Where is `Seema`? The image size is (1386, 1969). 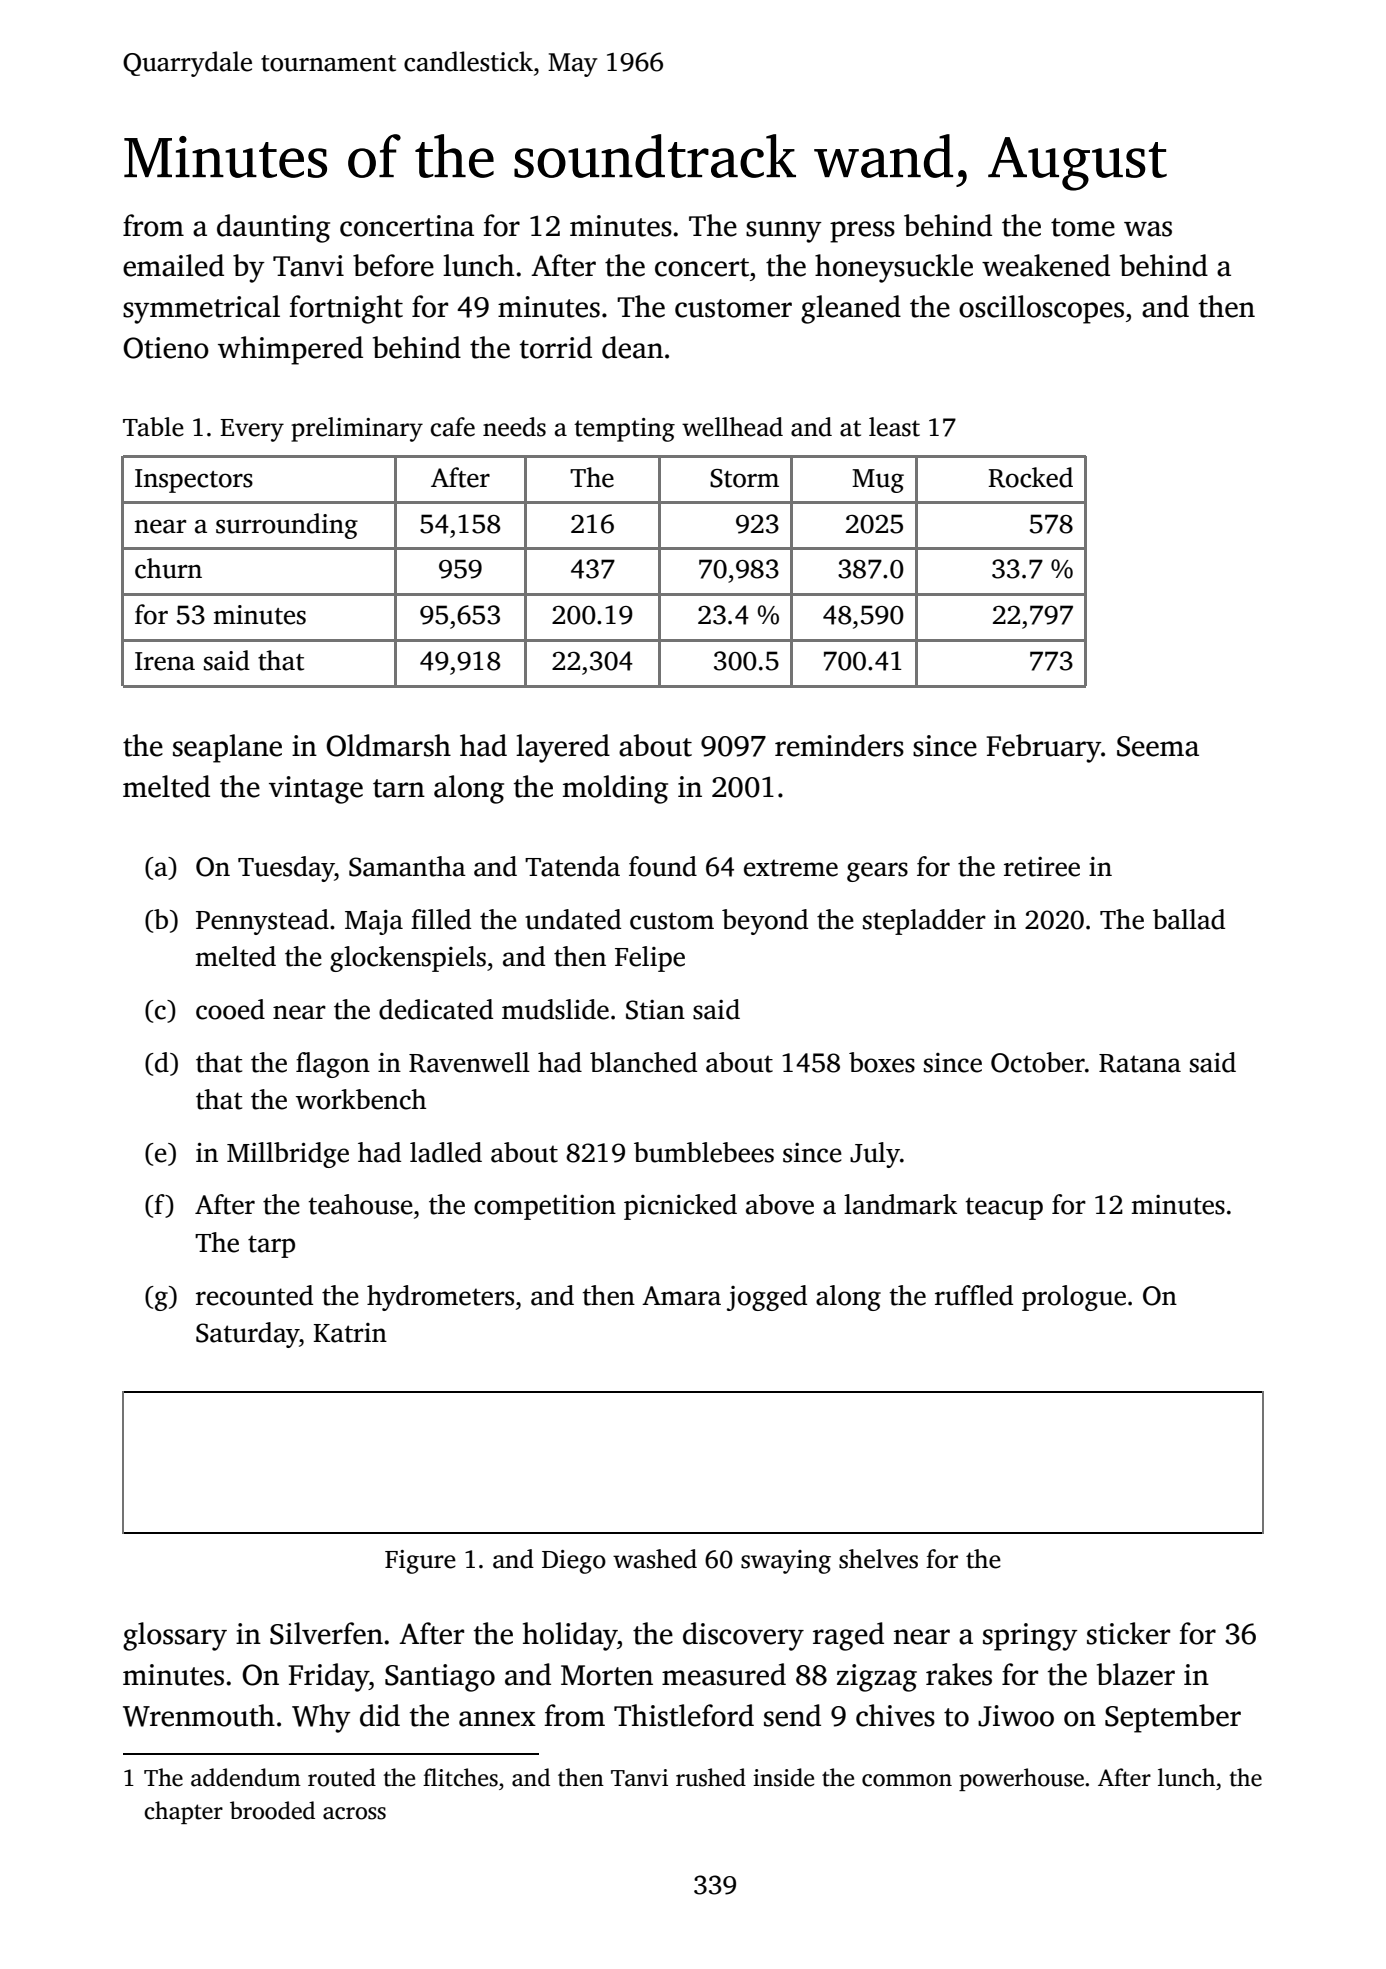 Seema is located at coordinates (1158, 746).
